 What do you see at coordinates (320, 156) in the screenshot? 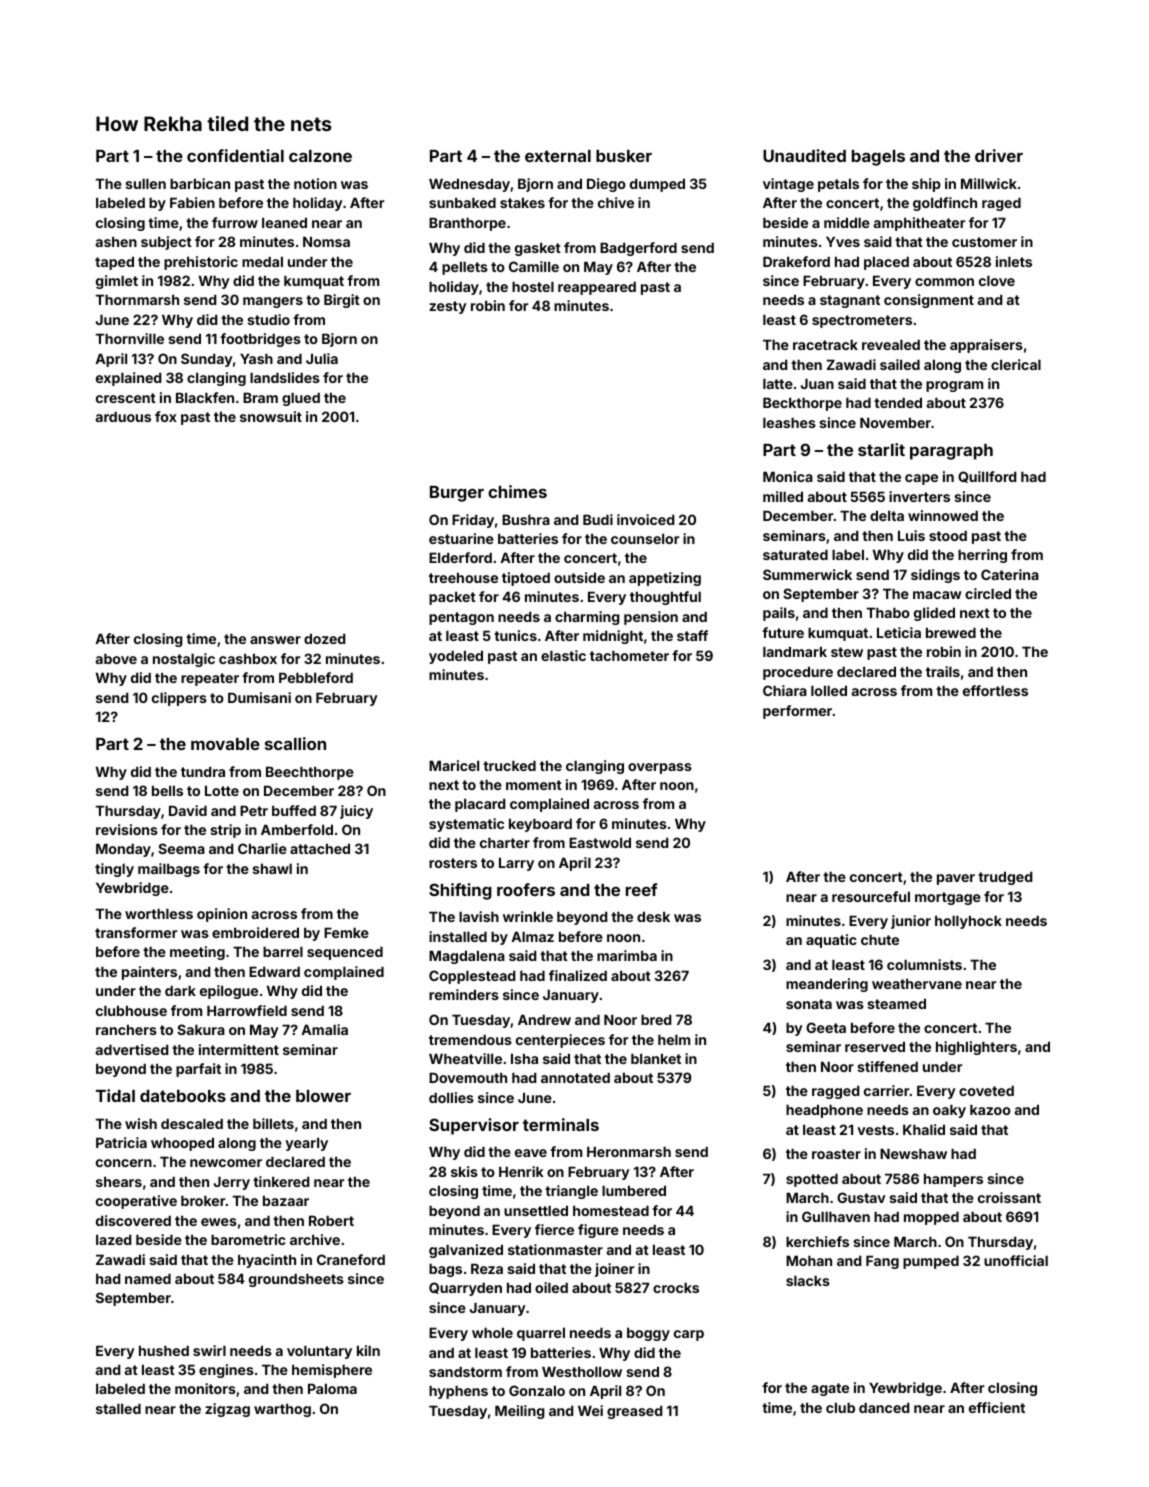
I see `calzone` at bounding box center [320, 156].
